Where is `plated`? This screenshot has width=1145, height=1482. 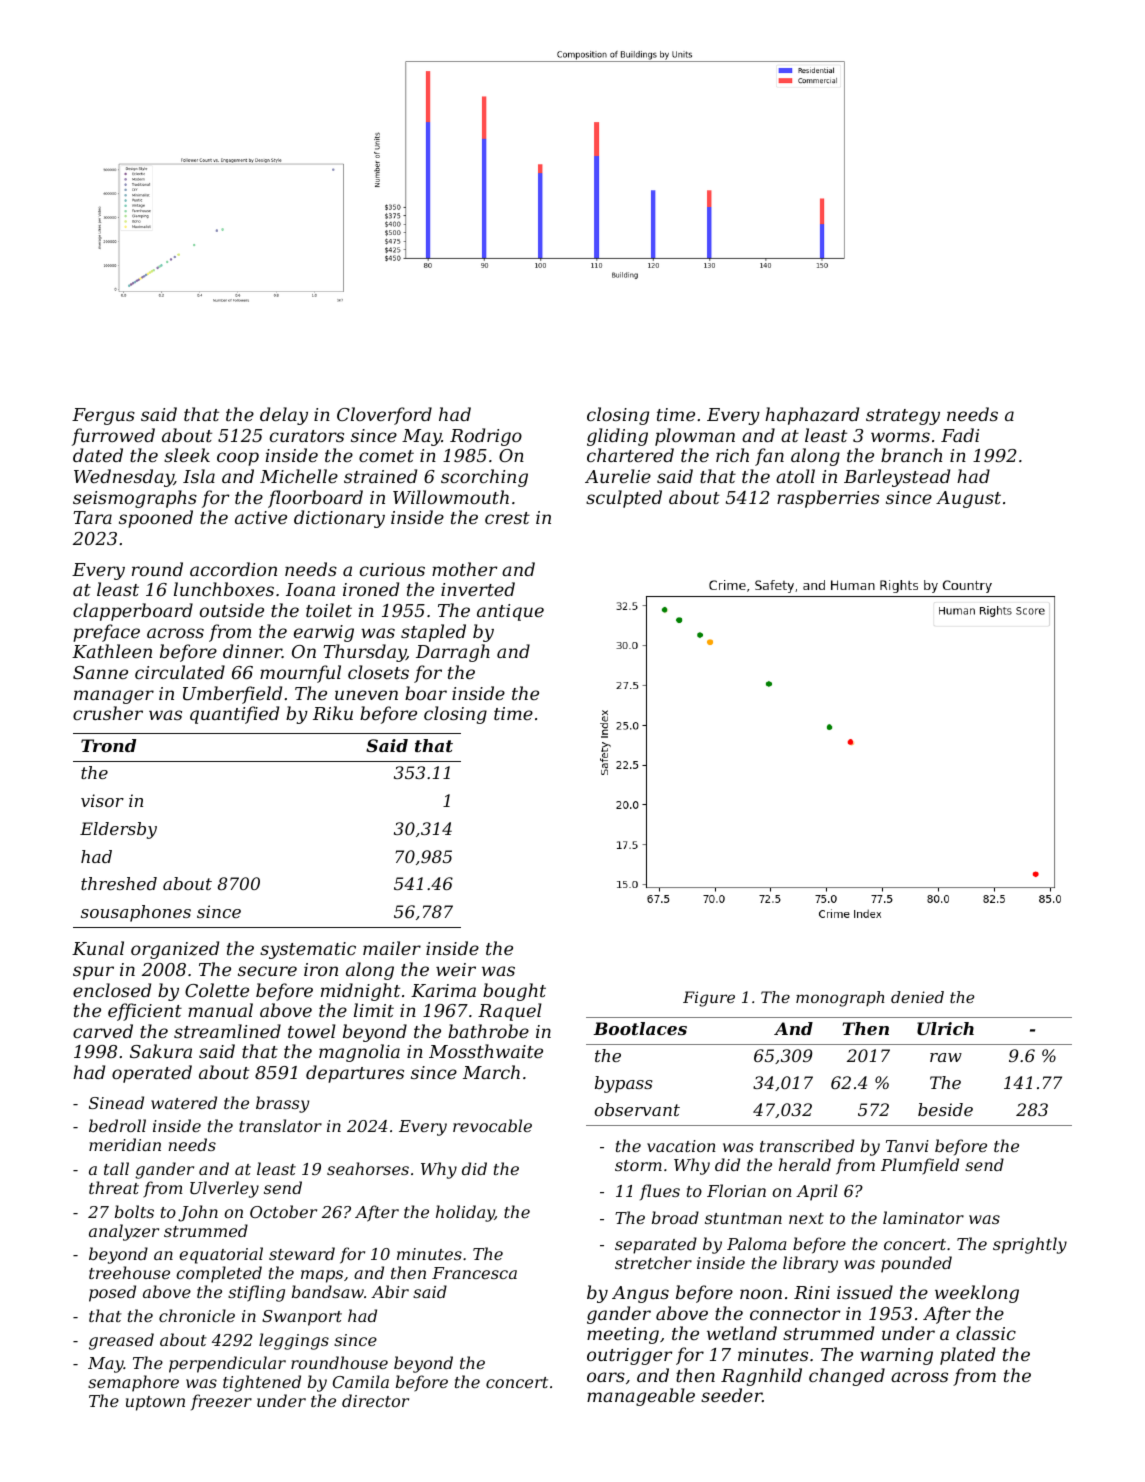 plated is located at coordinates (967, 1356).
